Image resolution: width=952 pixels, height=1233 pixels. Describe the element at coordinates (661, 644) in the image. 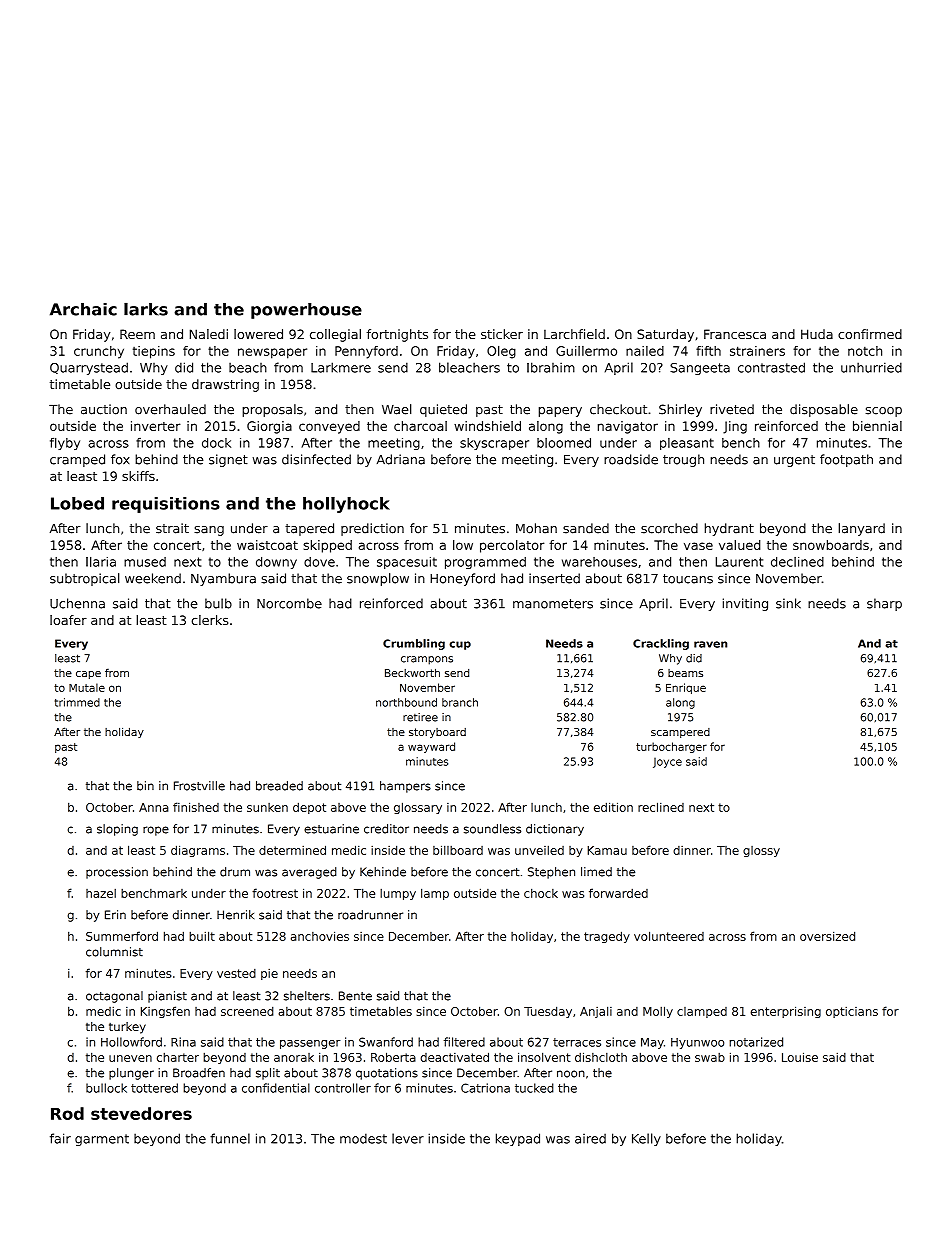

I see `Crackling` at that location.
